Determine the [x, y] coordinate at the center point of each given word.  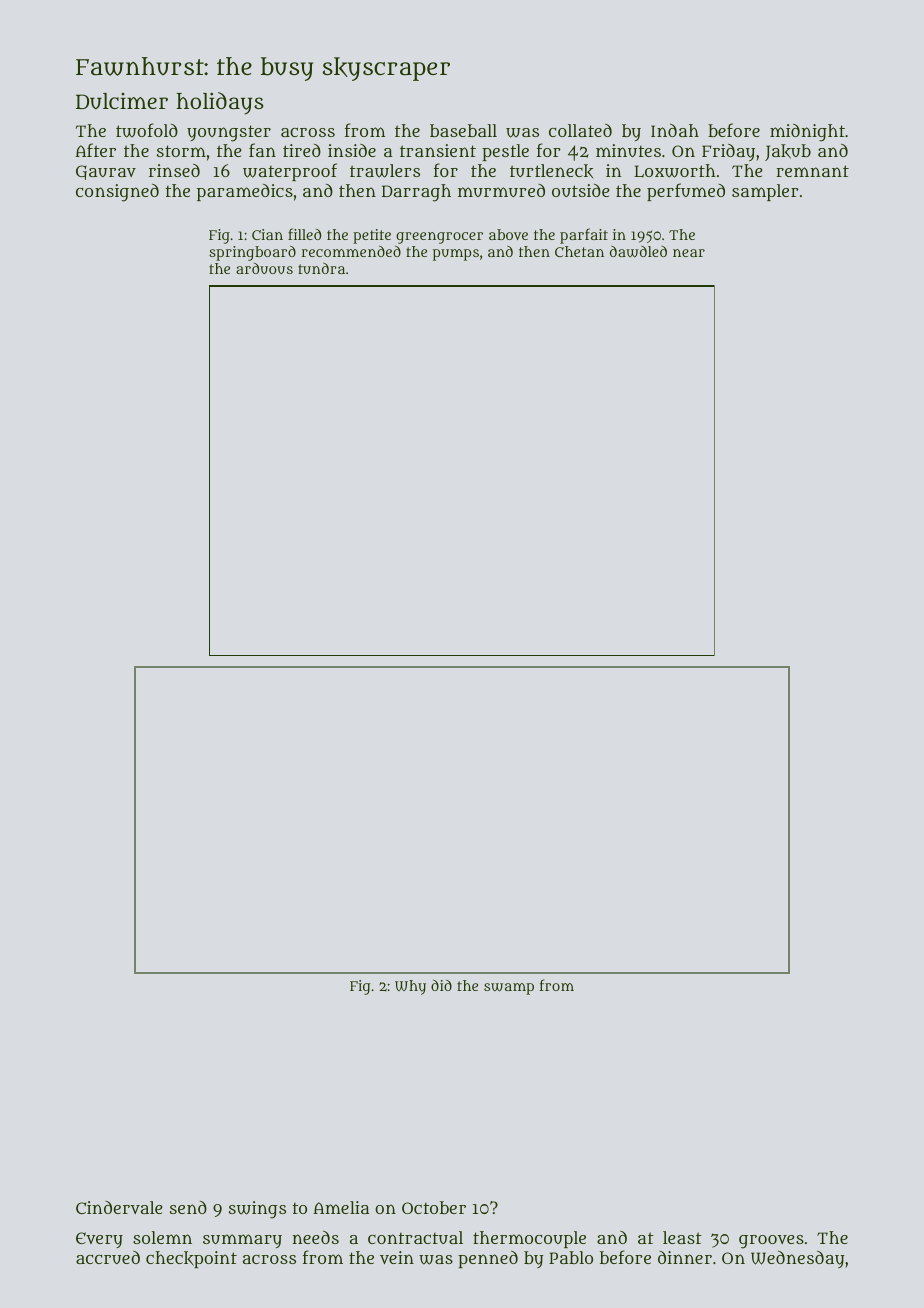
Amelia [341, 1207]
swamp [509, 989]
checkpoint [191, 1259]
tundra [321, 268]
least [682, 1237]
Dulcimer [122, 101]
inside [352, 150]
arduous [264, 268]
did [441, 985]
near [689, 253]
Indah [675, 130]
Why [410, 987]
